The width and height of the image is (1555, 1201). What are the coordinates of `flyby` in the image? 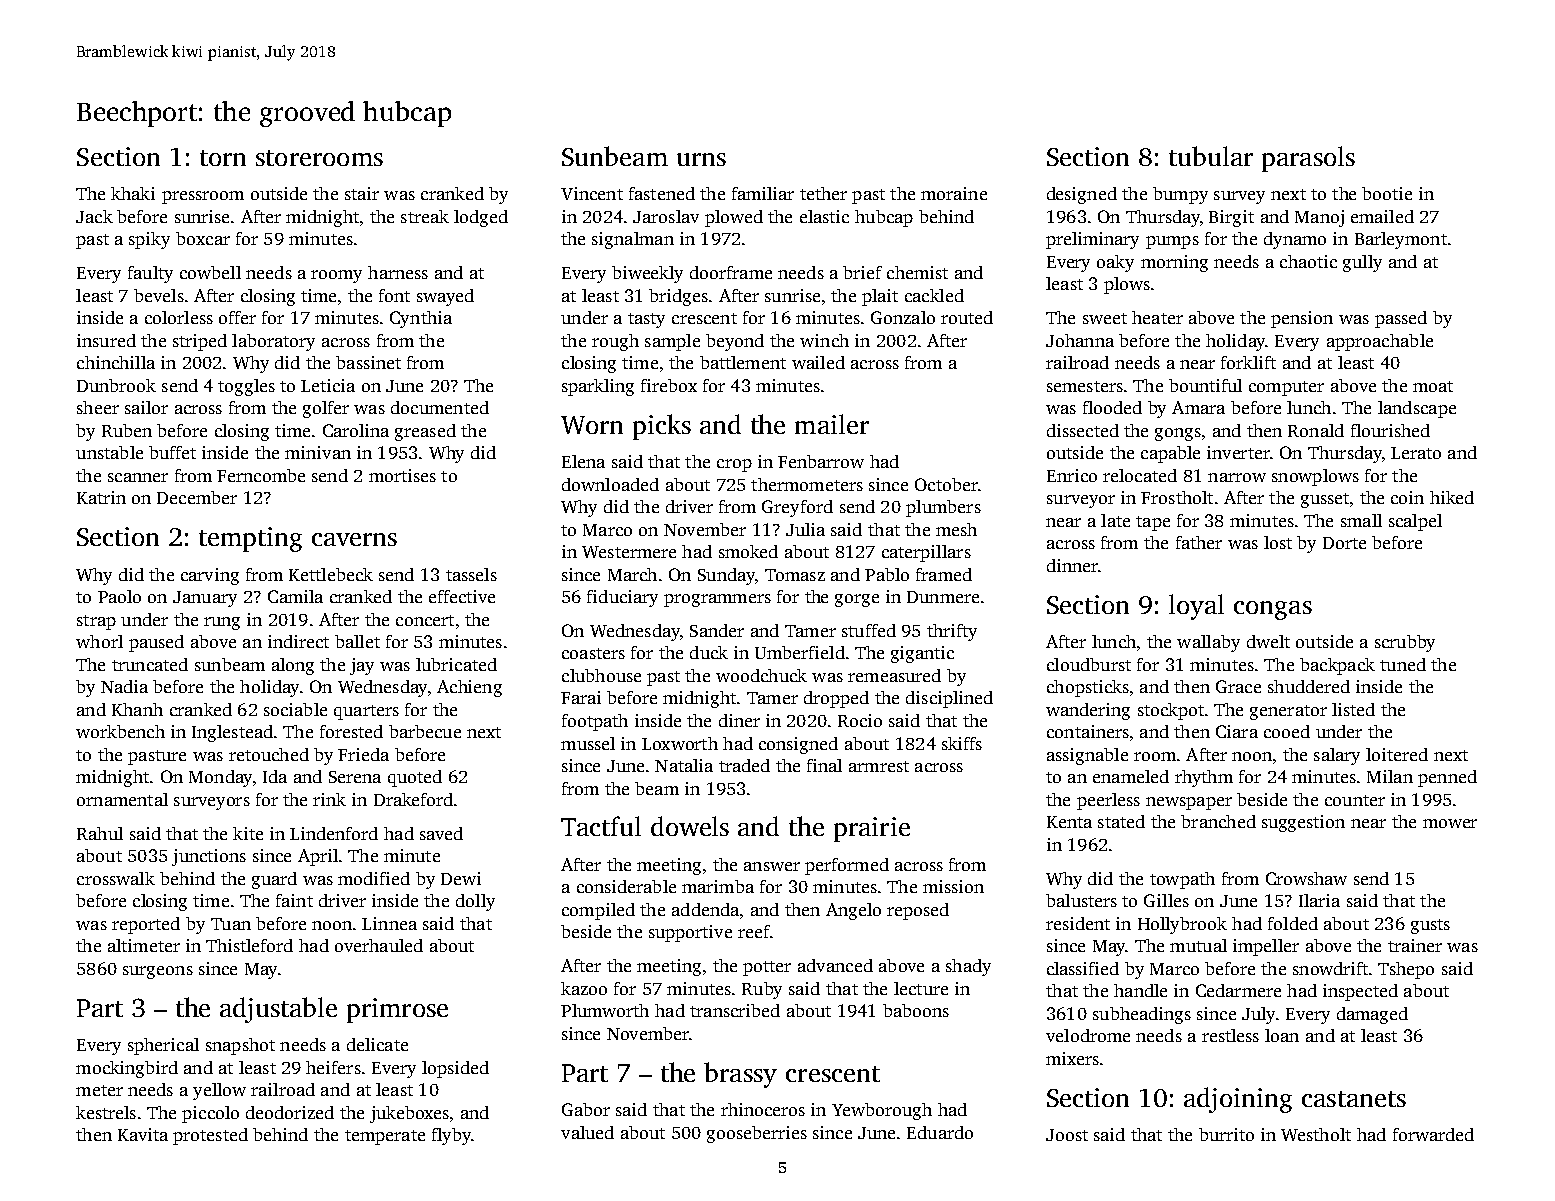 It's located at (451, 1136).
